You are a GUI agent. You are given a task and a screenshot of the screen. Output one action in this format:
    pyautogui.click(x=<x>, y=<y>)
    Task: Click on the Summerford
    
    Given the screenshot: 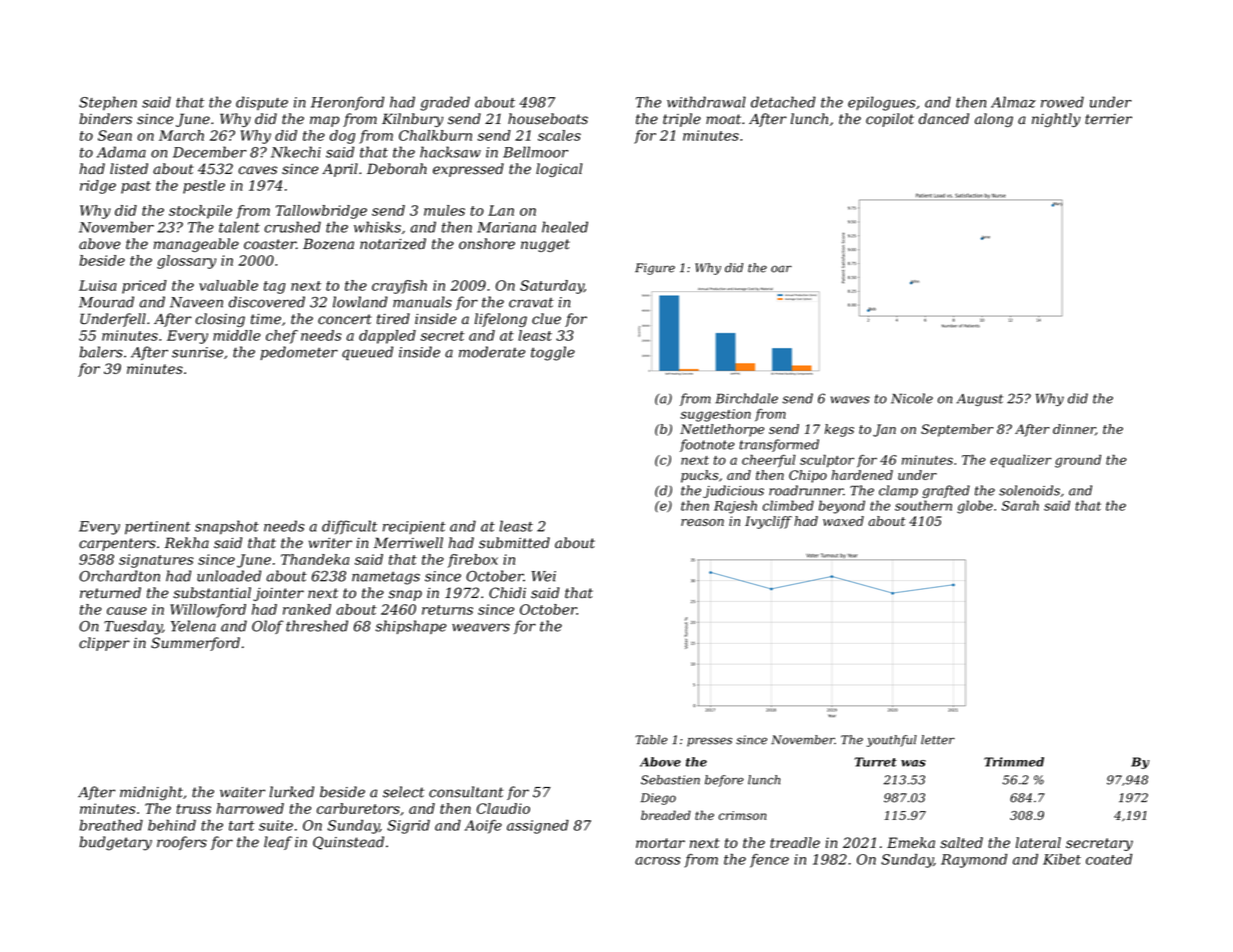 What is the action you would take?
    pyautogui.click(x=195, y=644)
